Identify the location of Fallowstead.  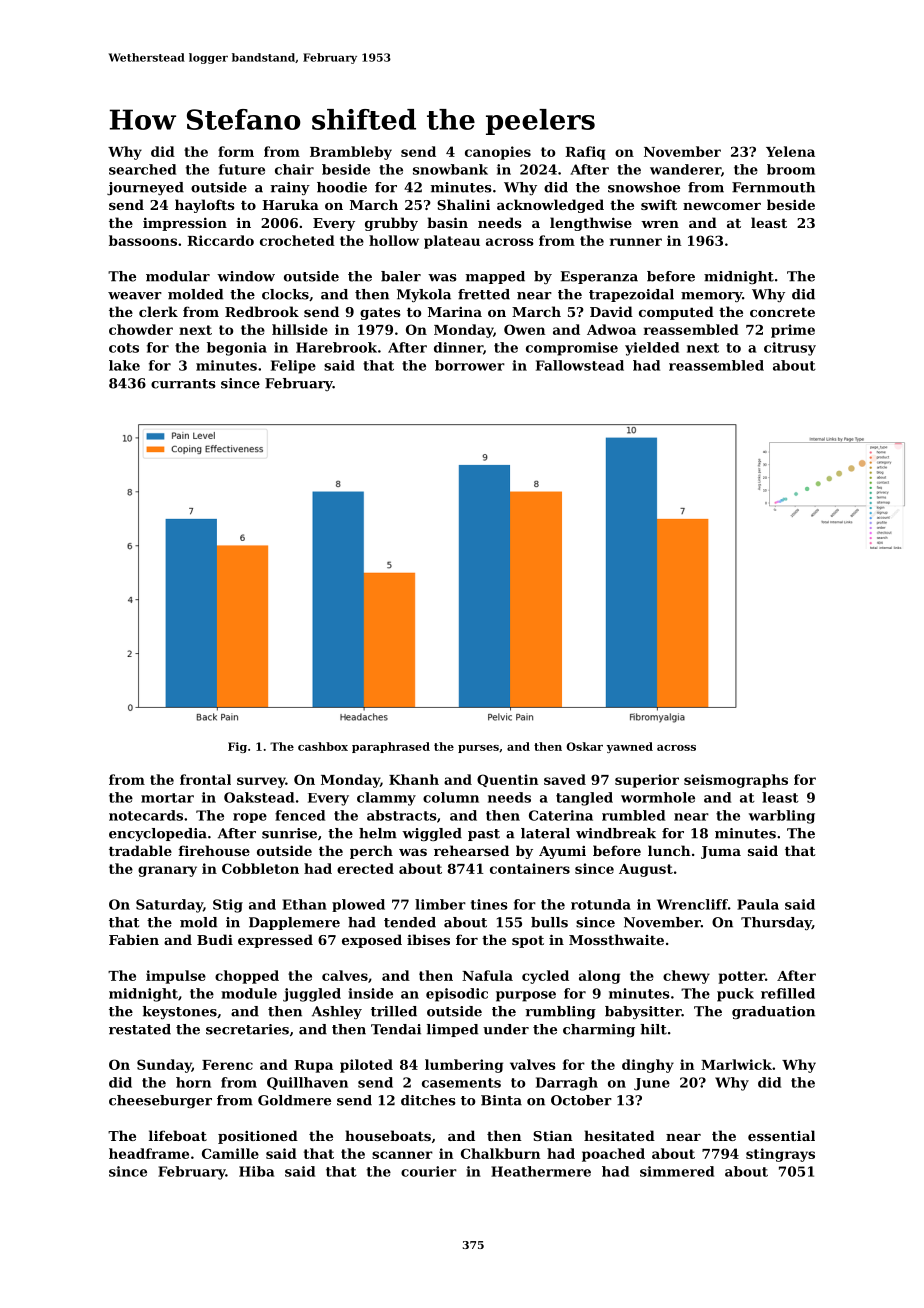
(580, 365).
